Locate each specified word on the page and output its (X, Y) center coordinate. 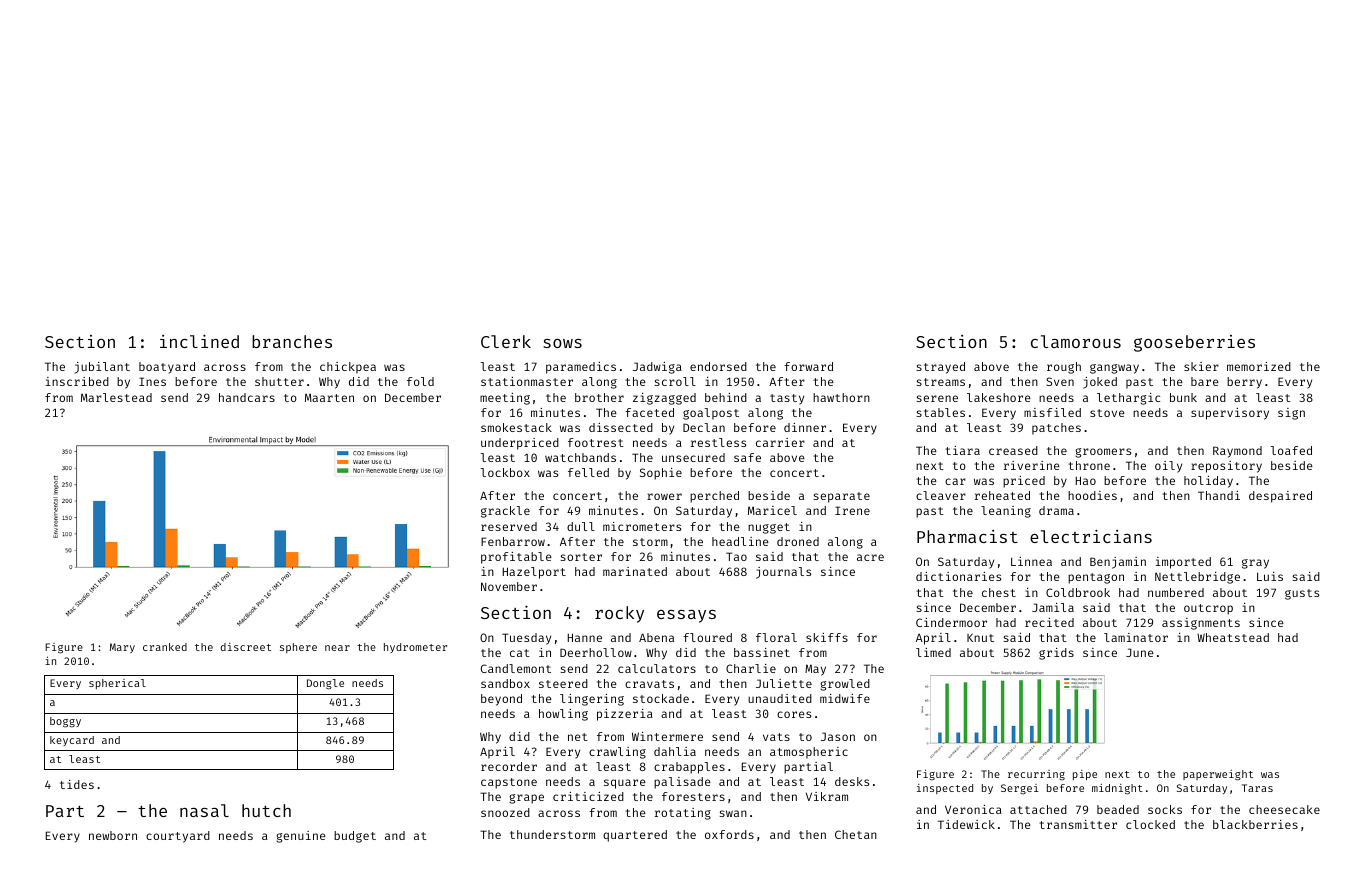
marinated (635, 571)
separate (842, 497)
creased (1013, 450)
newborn (113, 835)
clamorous (1076, 341)
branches (292, 341)
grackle (505, 512)
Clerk (506, 341)
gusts (1302, 594)
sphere (298, 648)
